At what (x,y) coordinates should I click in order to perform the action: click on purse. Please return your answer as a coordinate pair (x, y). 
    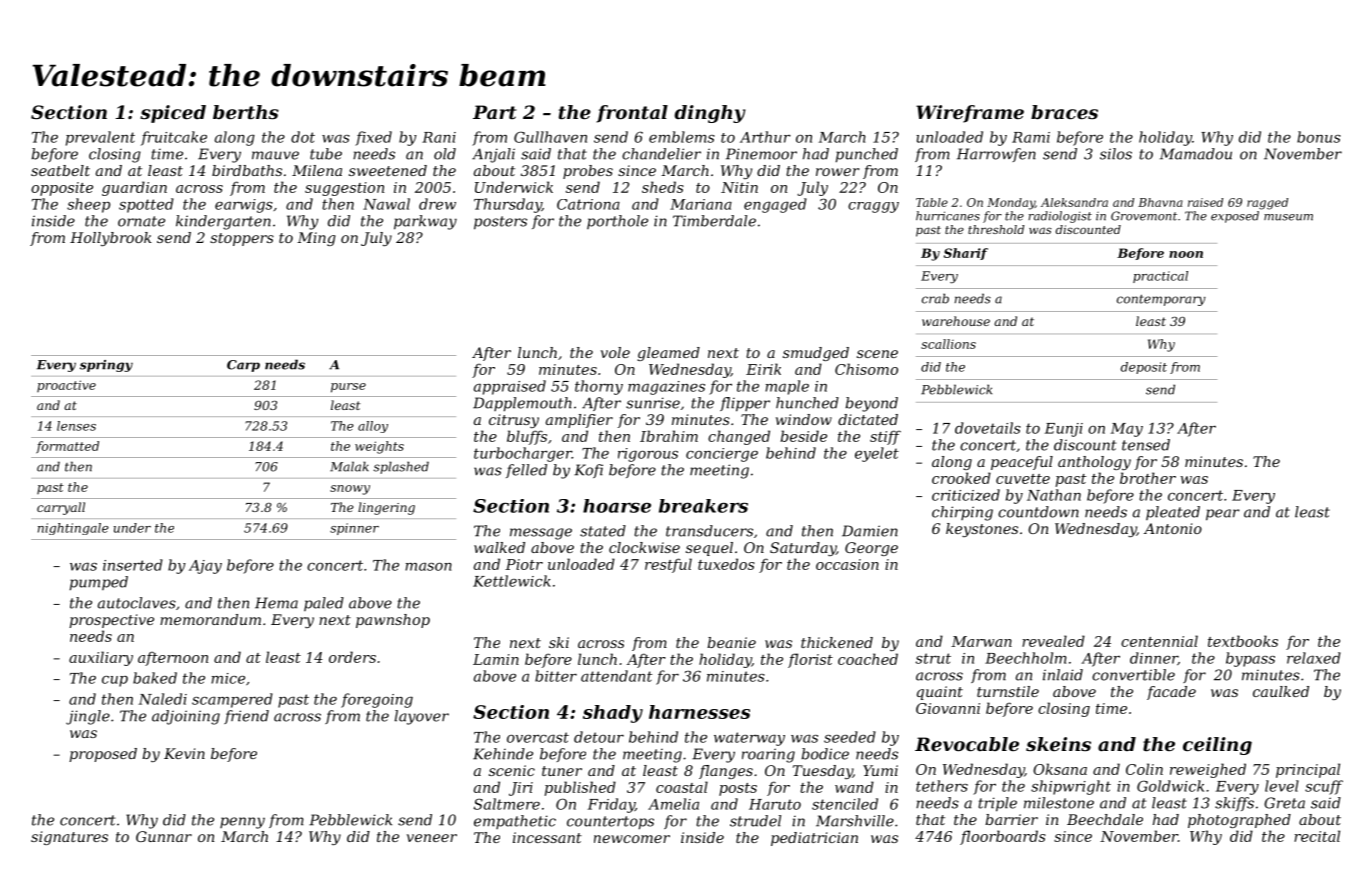
    Looking at the image, I should click on (348, 388).
